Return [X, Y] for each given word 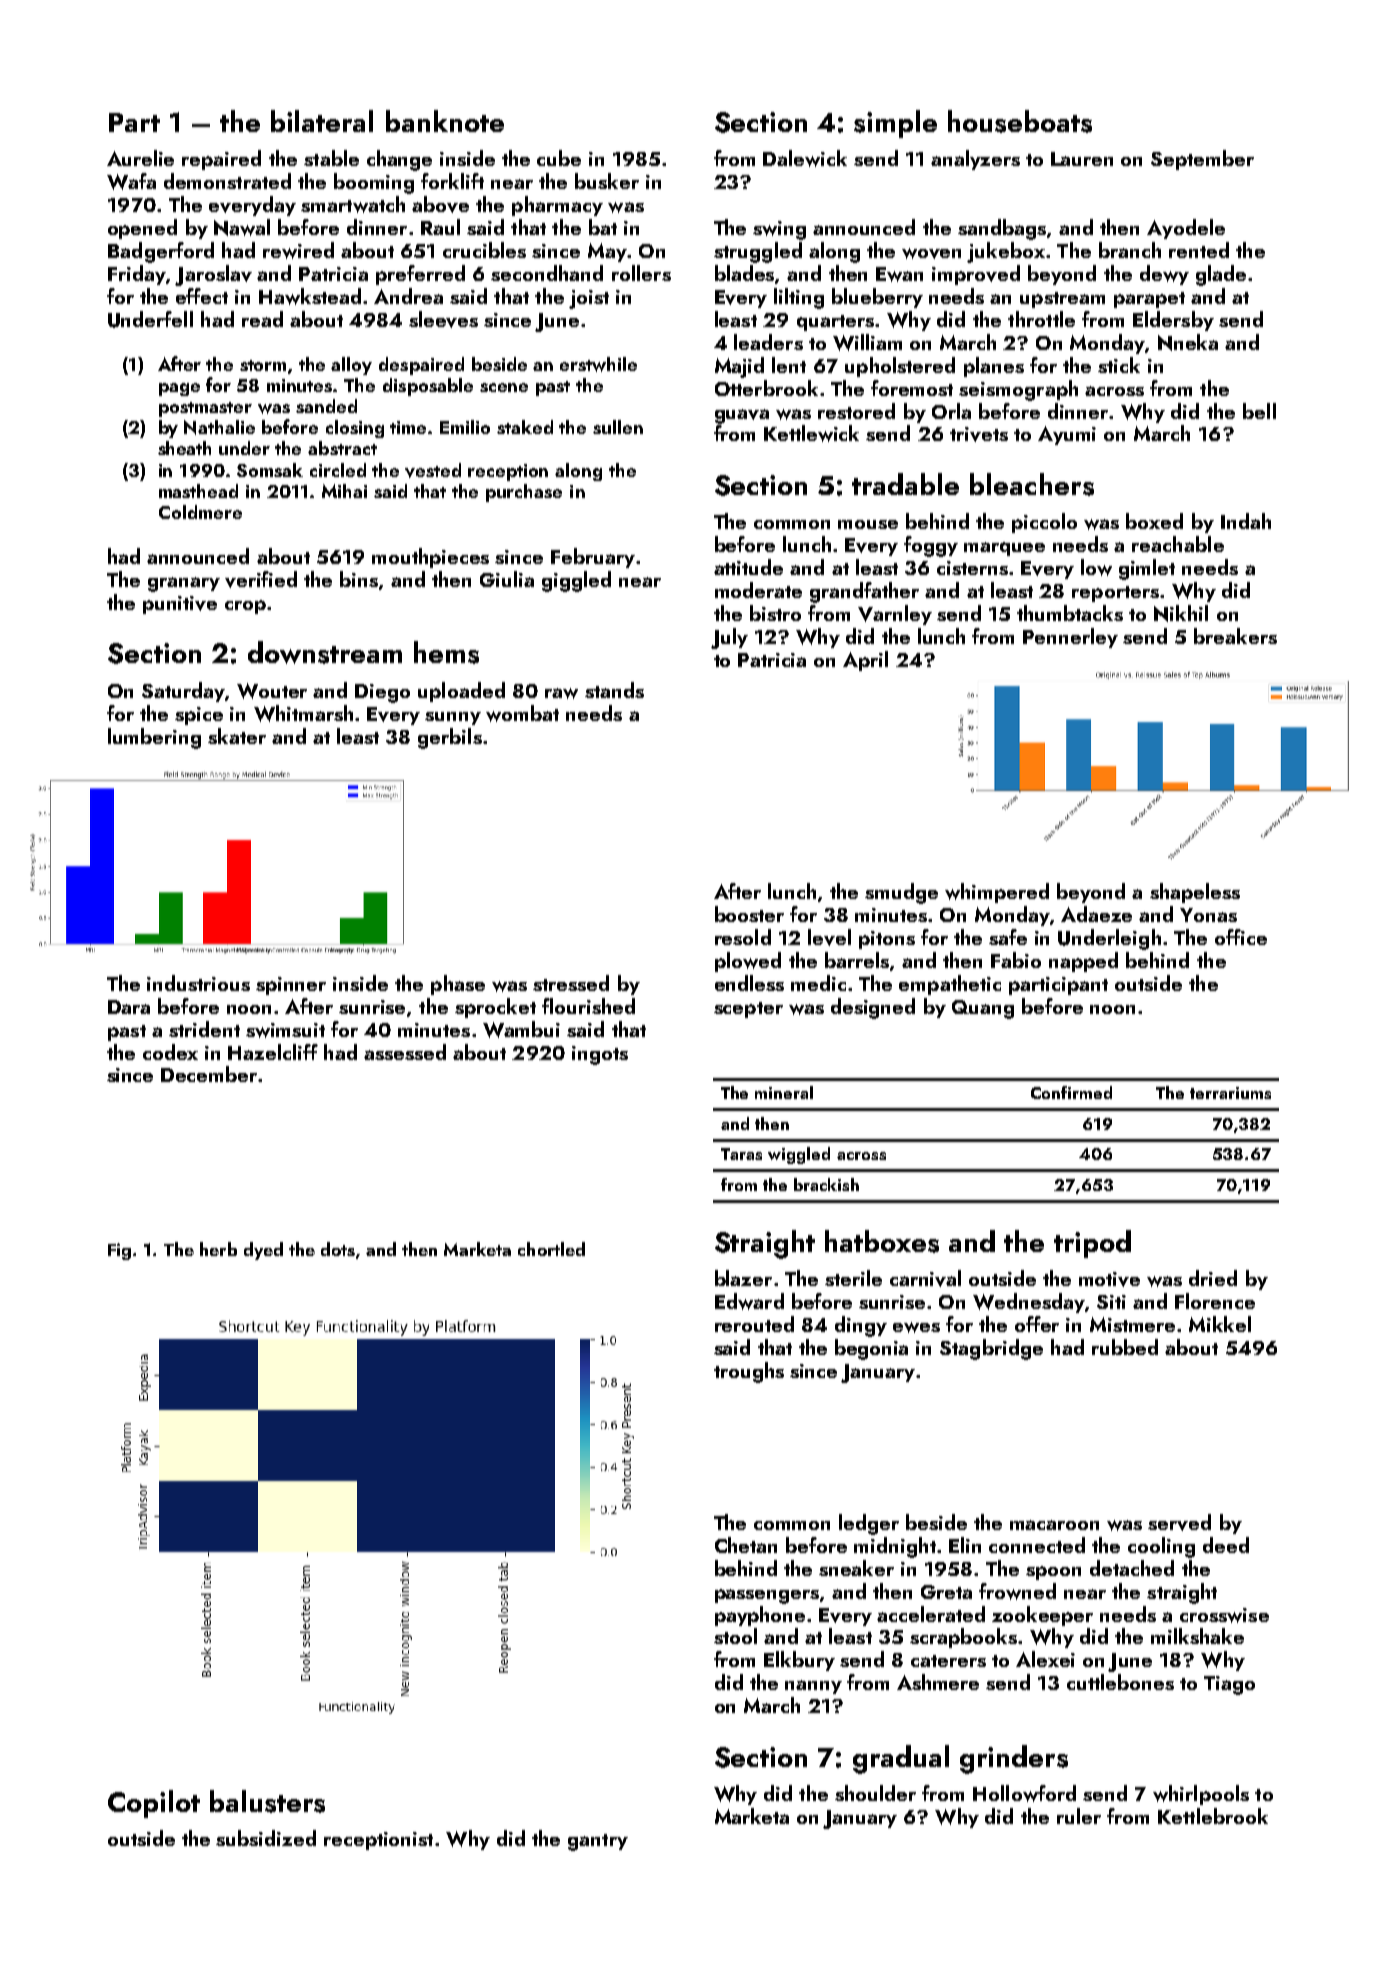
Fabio [1016, 960]
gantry [598, 1842]
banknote [445, 121]
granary [184, 584]
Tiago [1229, 1685]
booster [749, 914]
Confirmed [1071, 1092]
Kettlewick [811, 433]
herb [218, 1249]
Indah [1246, 521]
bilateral [322, 121]
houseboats [1020, 121]
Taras [741, 1154]
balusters [267, 1801]
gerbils [450, 738]
